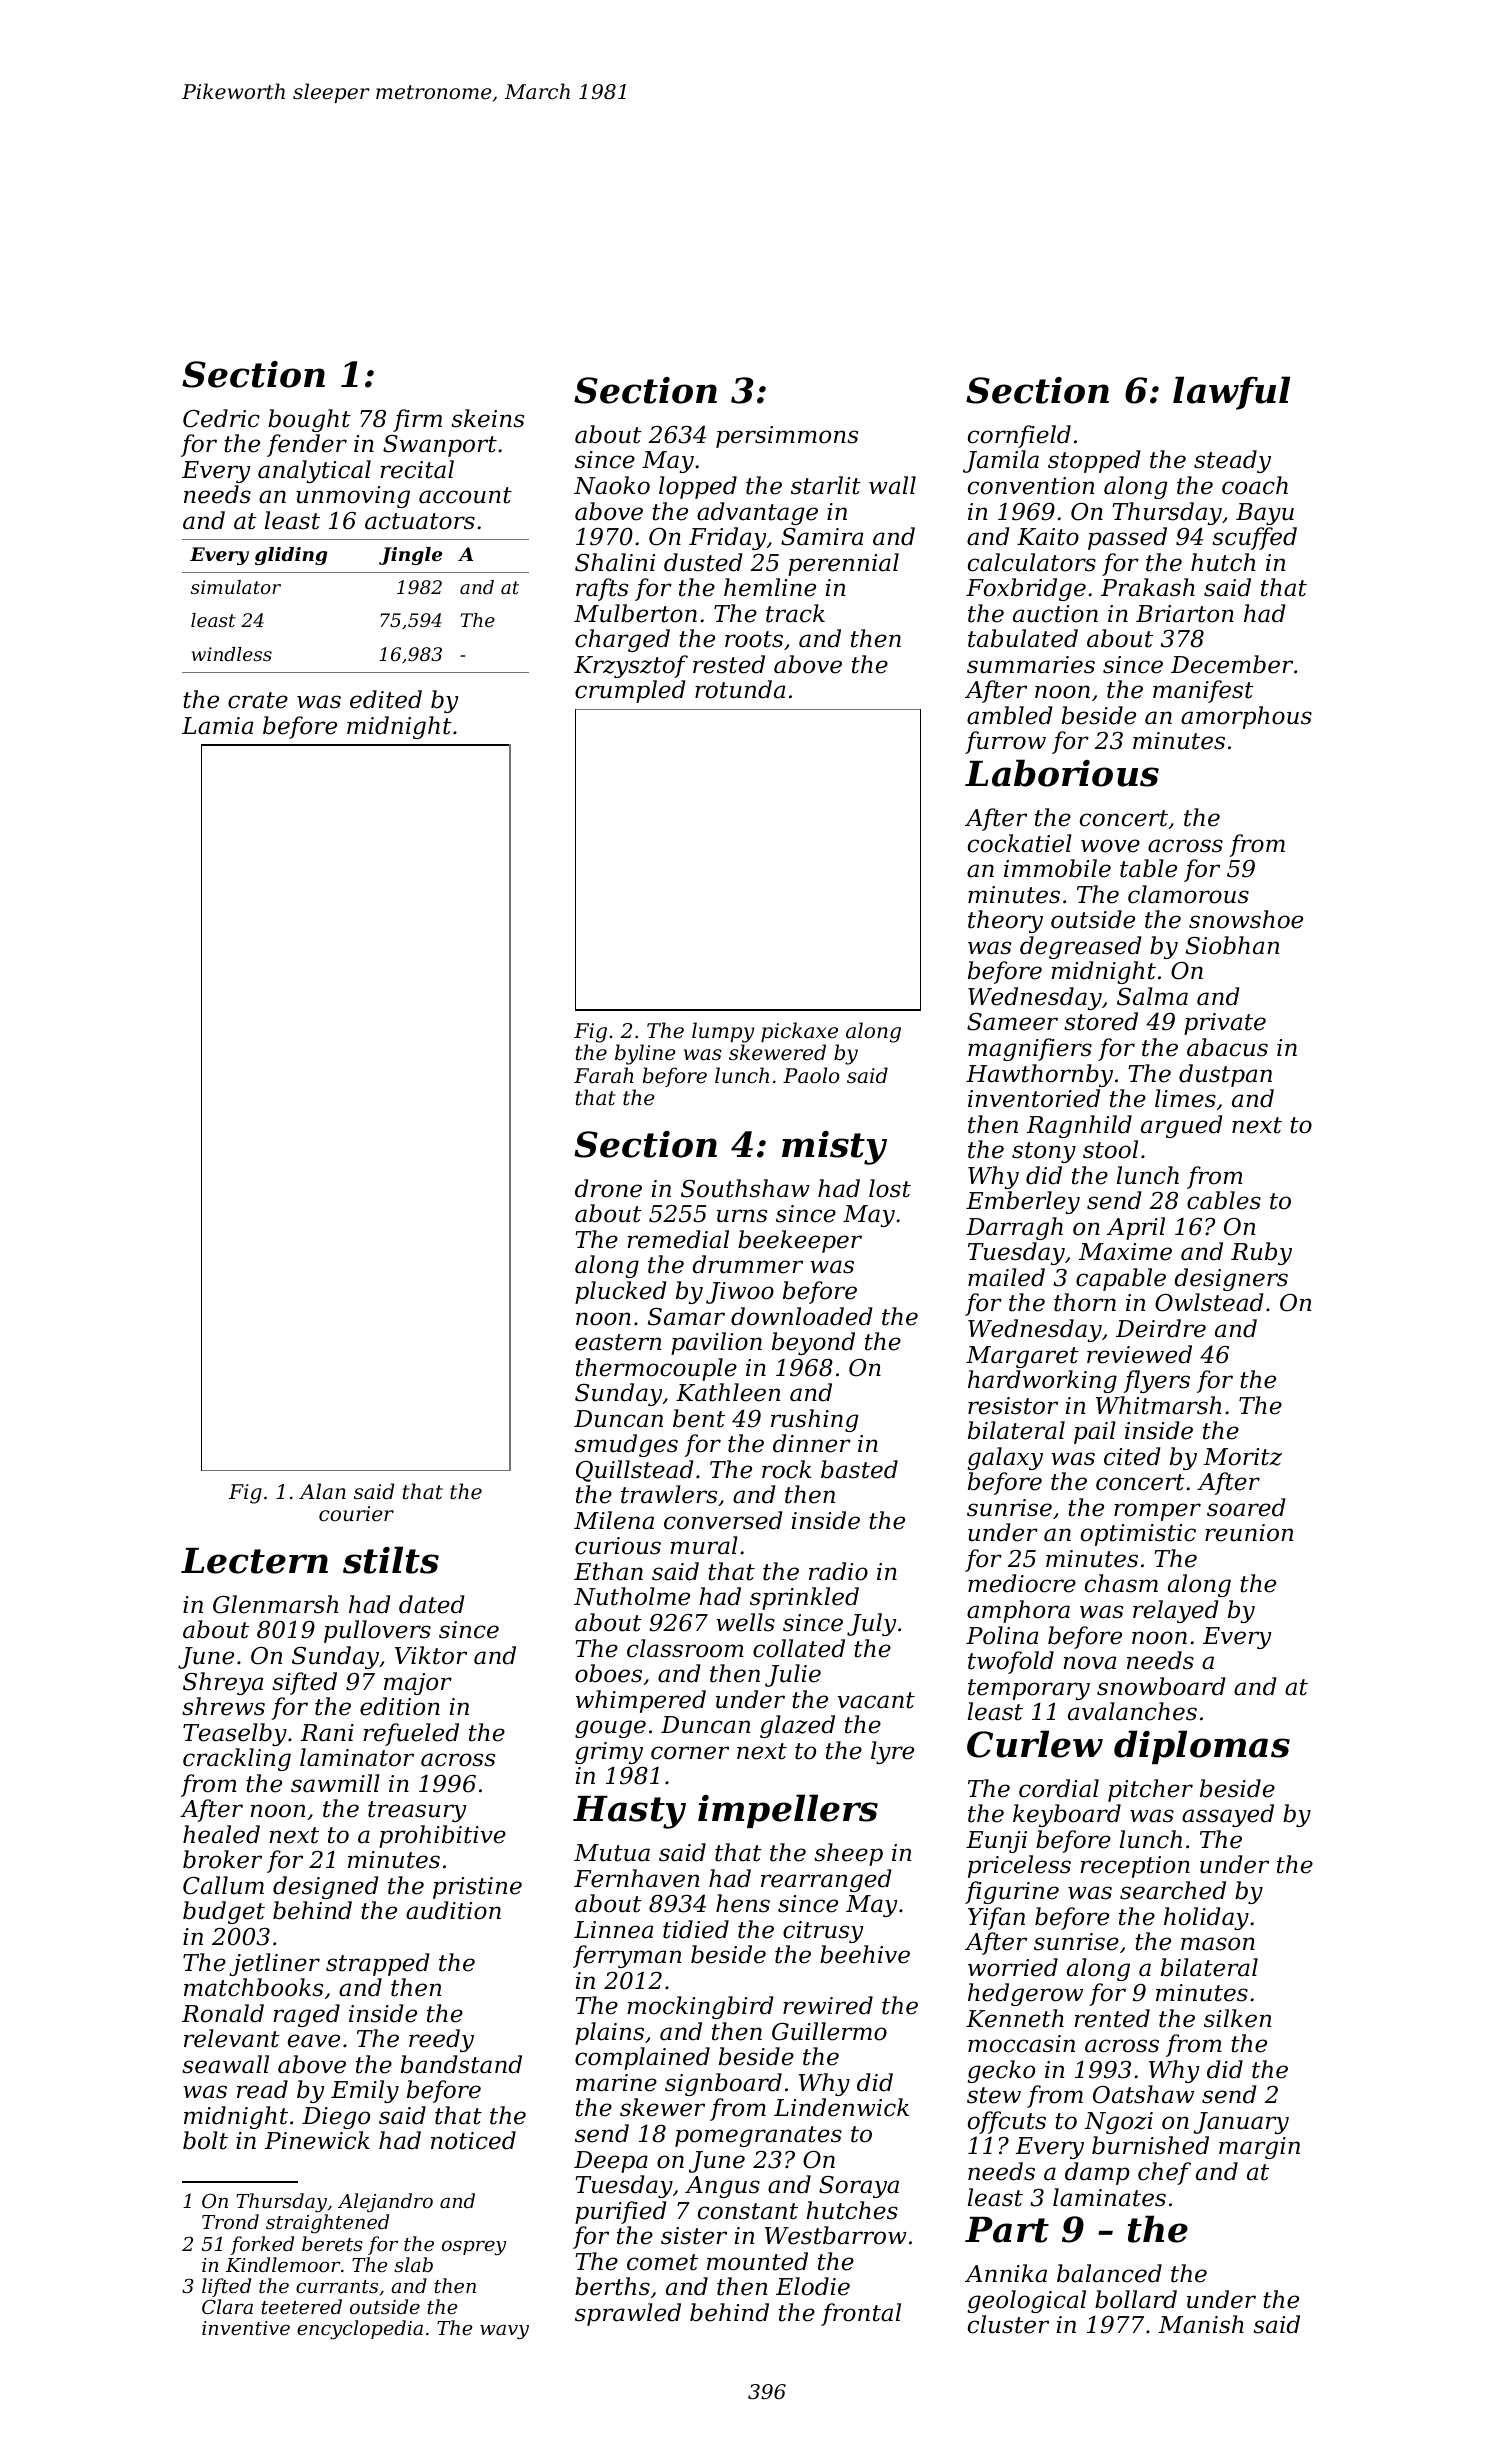 The image size is (1496, 2464). Describe the element at coordinates (1080, 947) in the image. I see `degreased` at that location.
